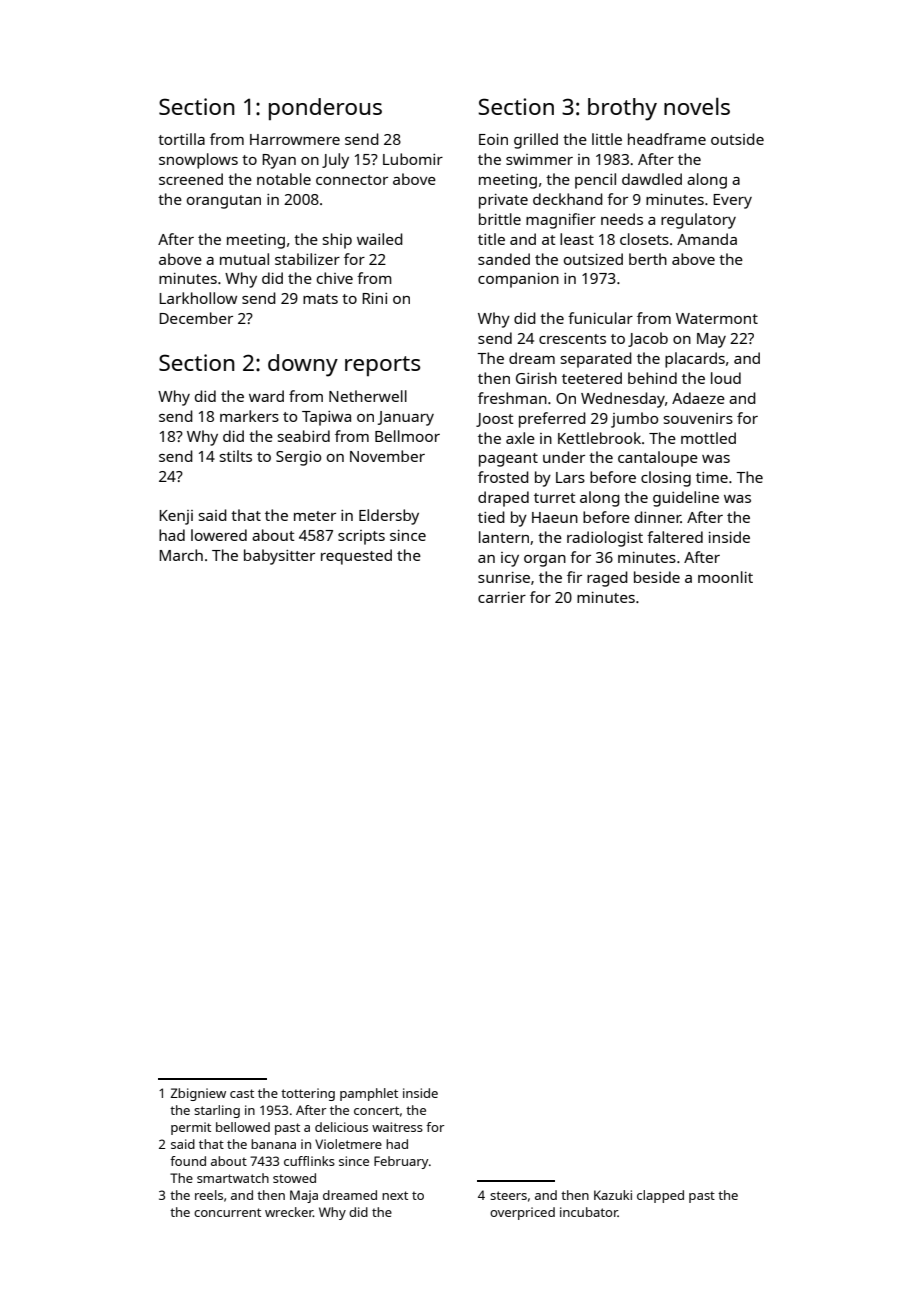 This screenshot has height=1311, width=924. Describe the element at coordinates (356, 557) in the screenshot. I see `requested` at that location.
